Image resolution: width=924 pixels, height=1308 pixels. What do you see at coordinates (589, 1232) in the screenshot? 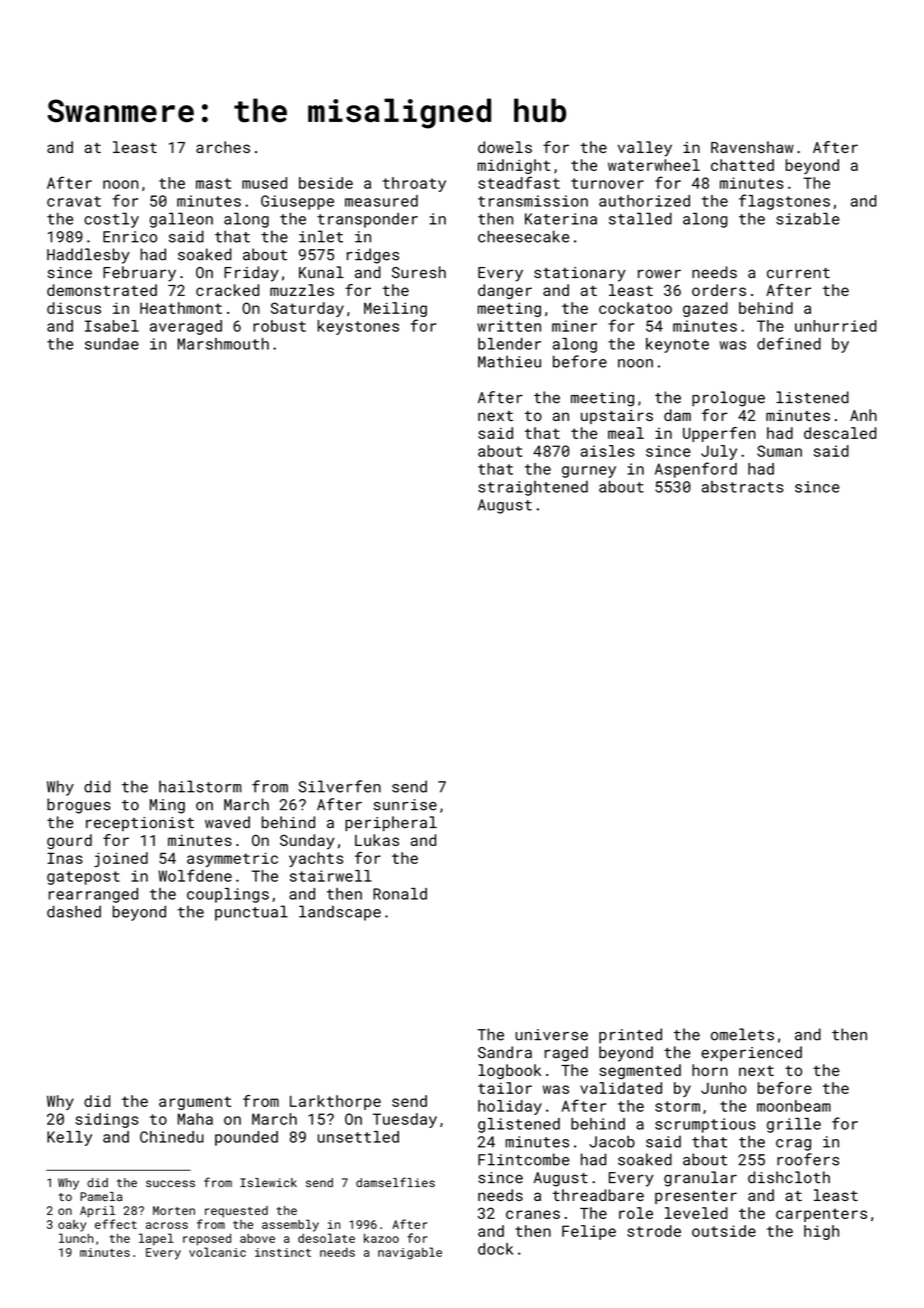
I see `Felipe` at bounding box center [589, 1232].
